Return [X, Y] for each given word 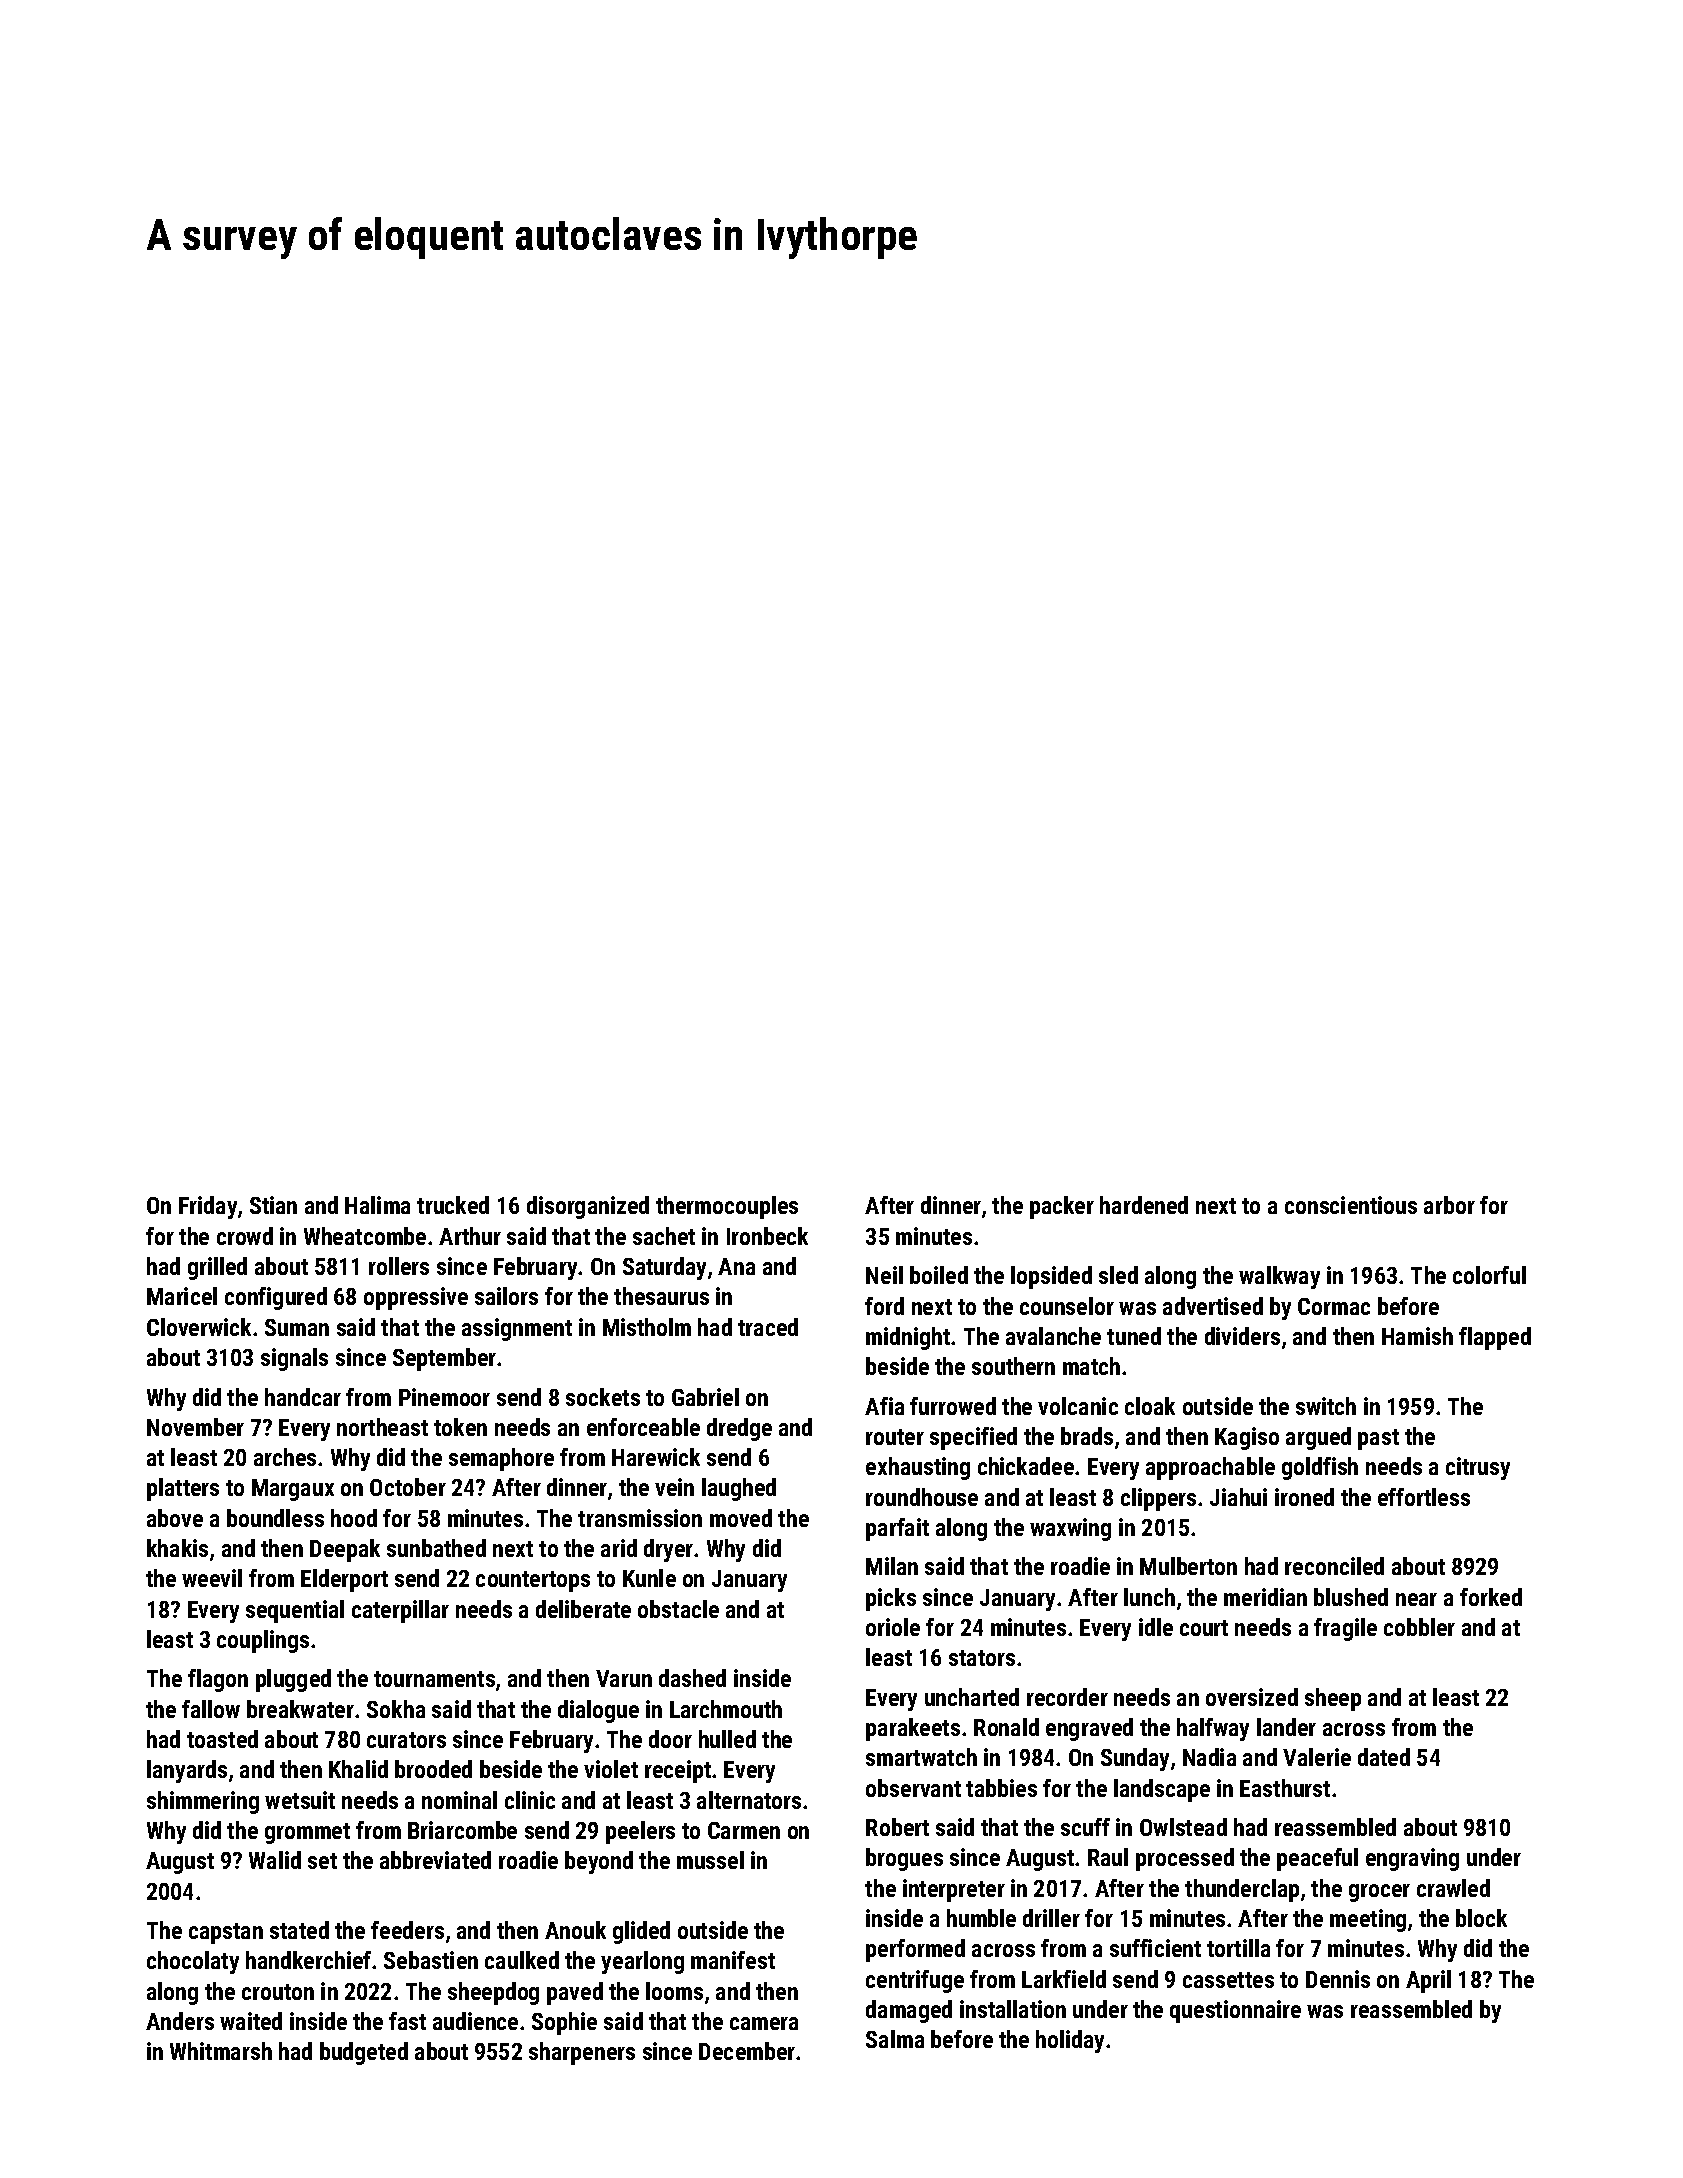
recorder [1067, 1697]
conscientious [1351, 1205]
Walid [275, 1860]
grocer [1379, 1893]
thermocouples [727, 1207]
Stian [273, 1205]
